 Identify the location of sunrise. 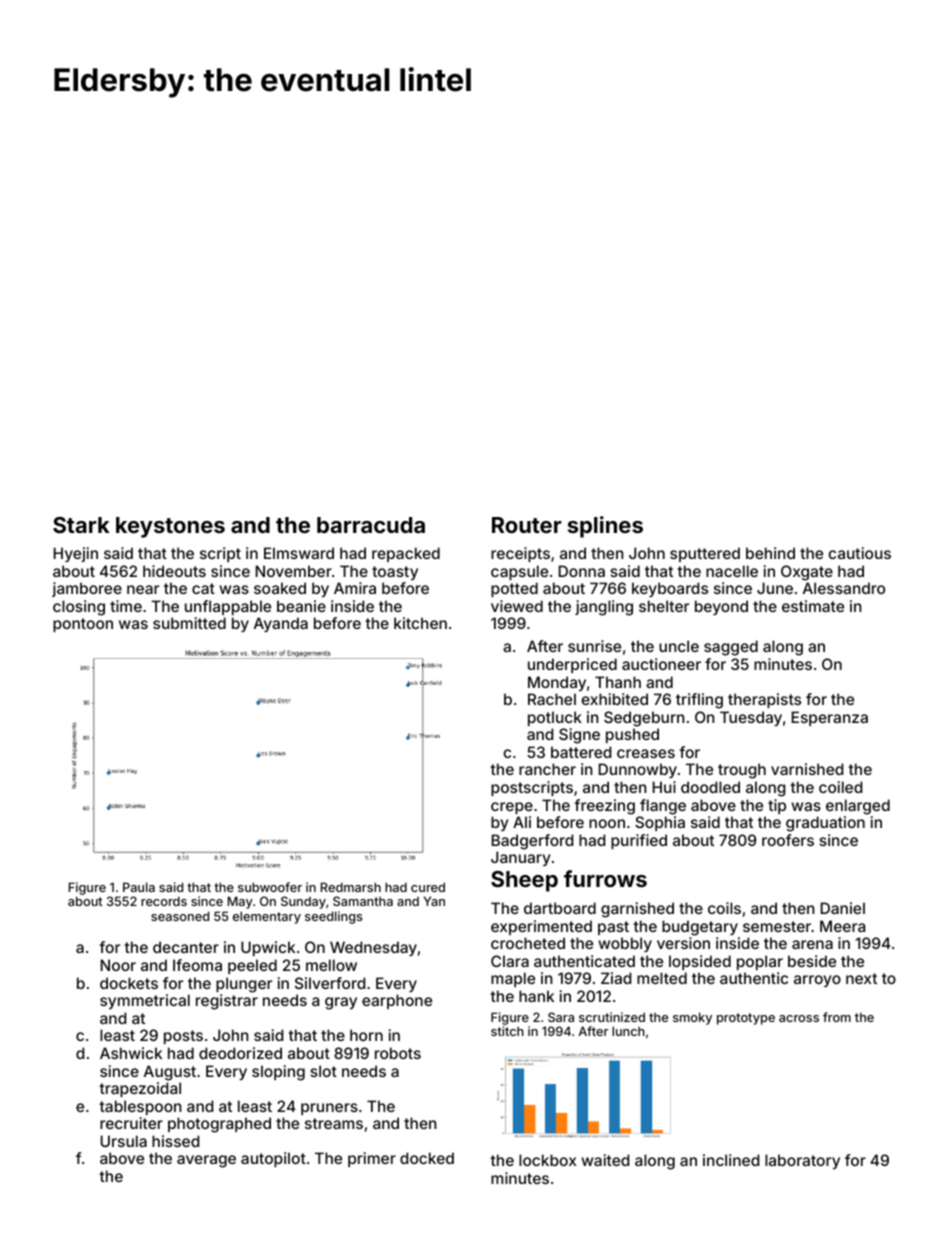
(594, 646).
